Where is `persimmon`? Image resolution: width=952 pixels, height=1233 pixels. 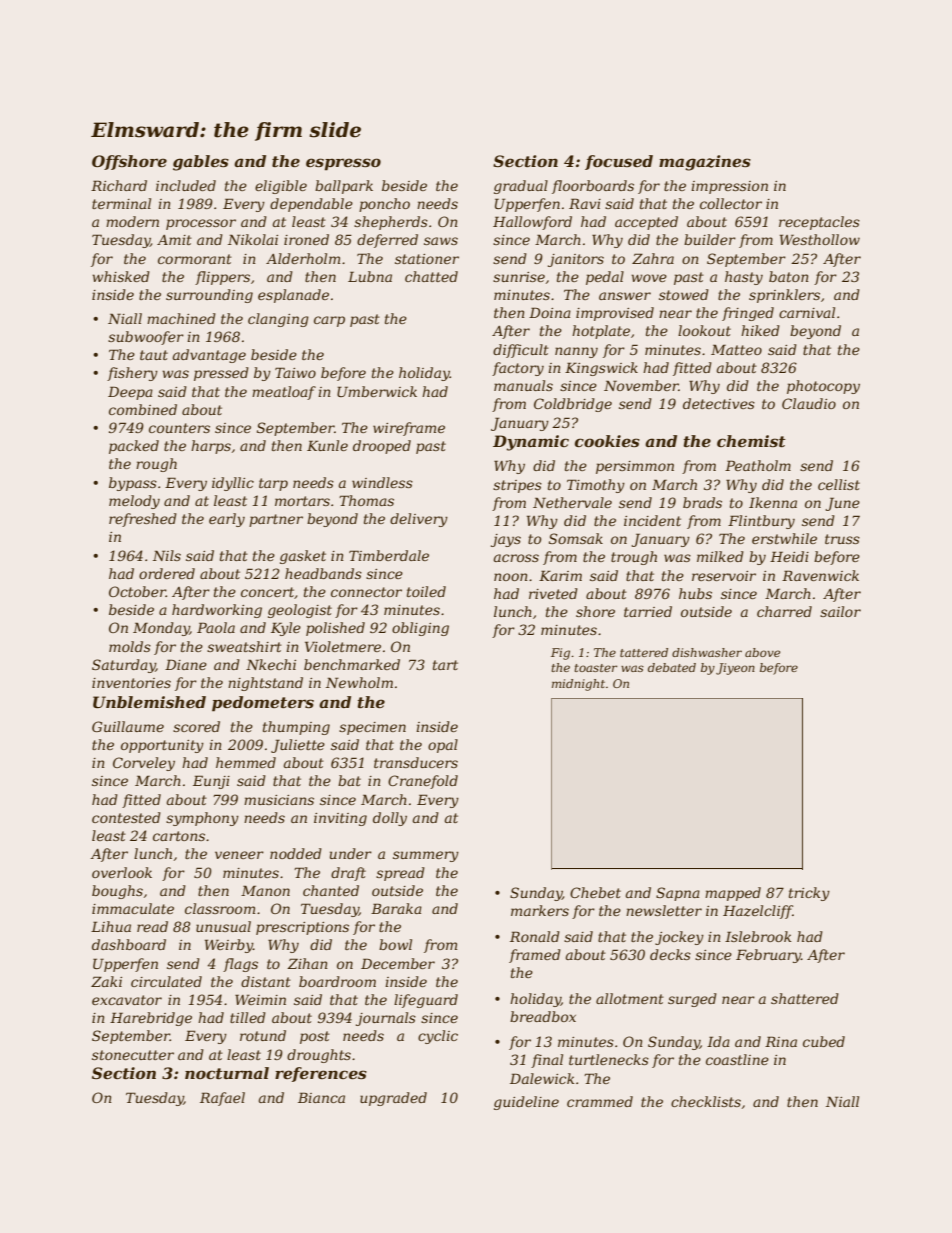 persimmon is located at coordinates (635, 467).
